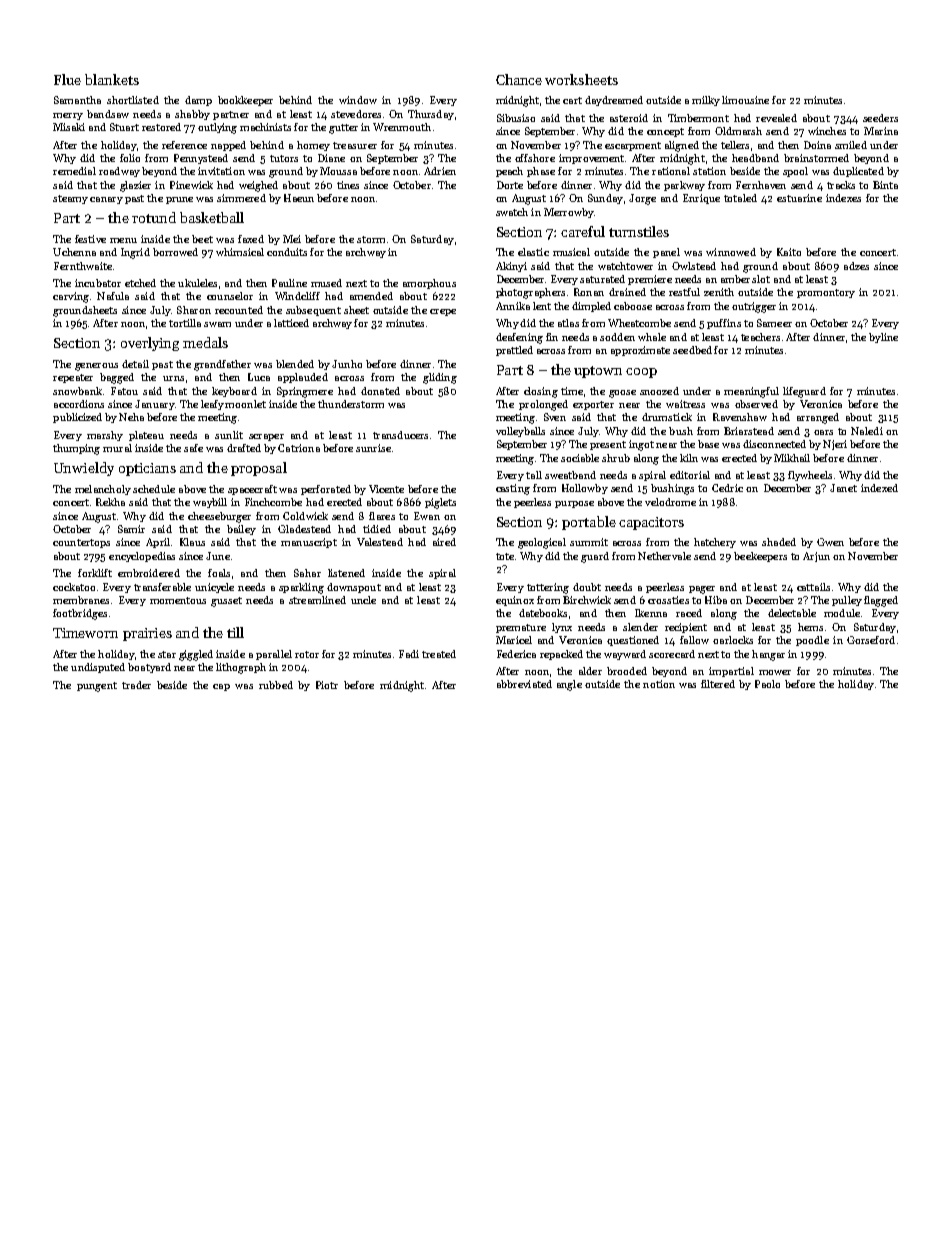 The image size is (952, 1233). I want to click on uptown, so click(598, 372).
